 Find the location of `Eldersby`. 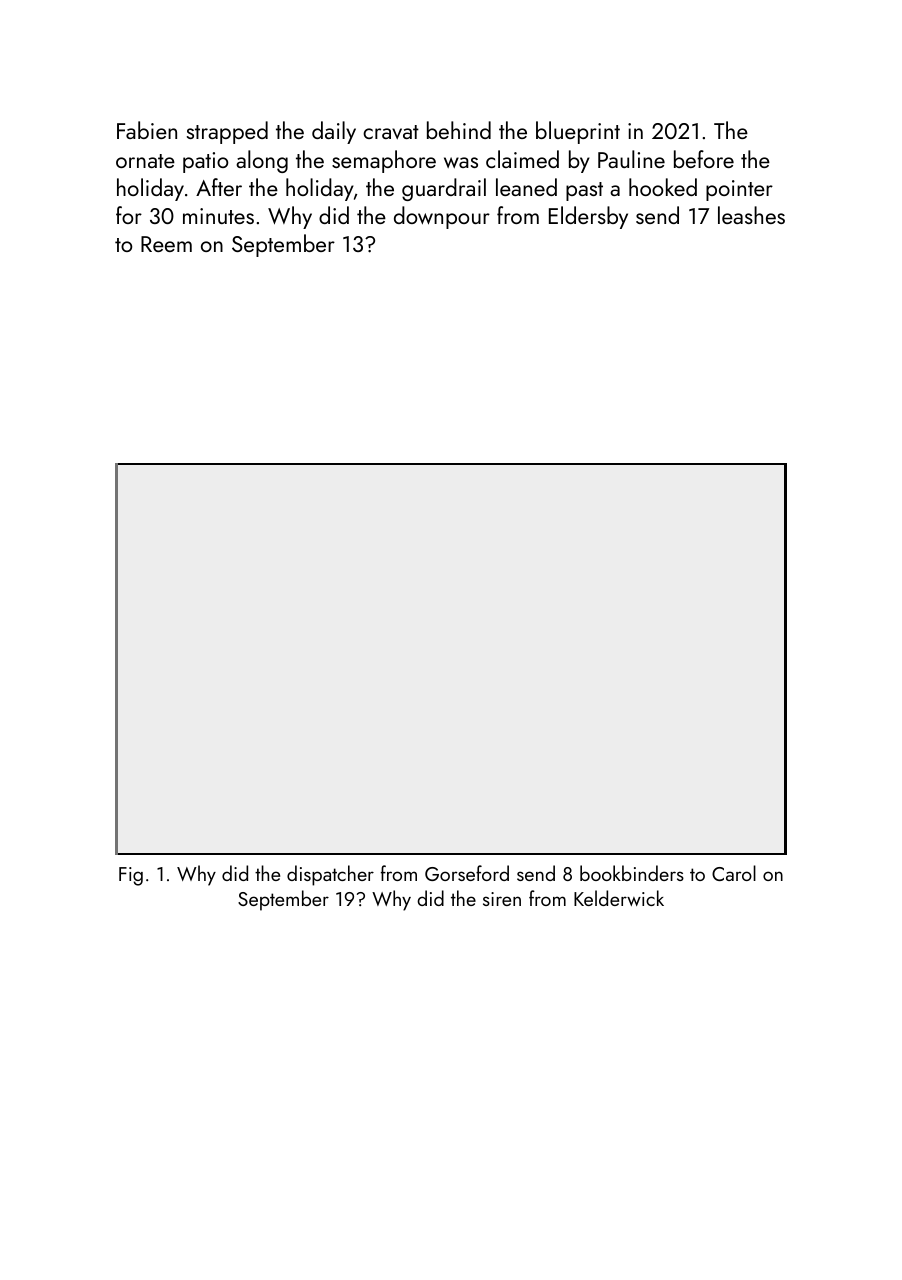

Eldersby is located at coordinates (588, 217).
